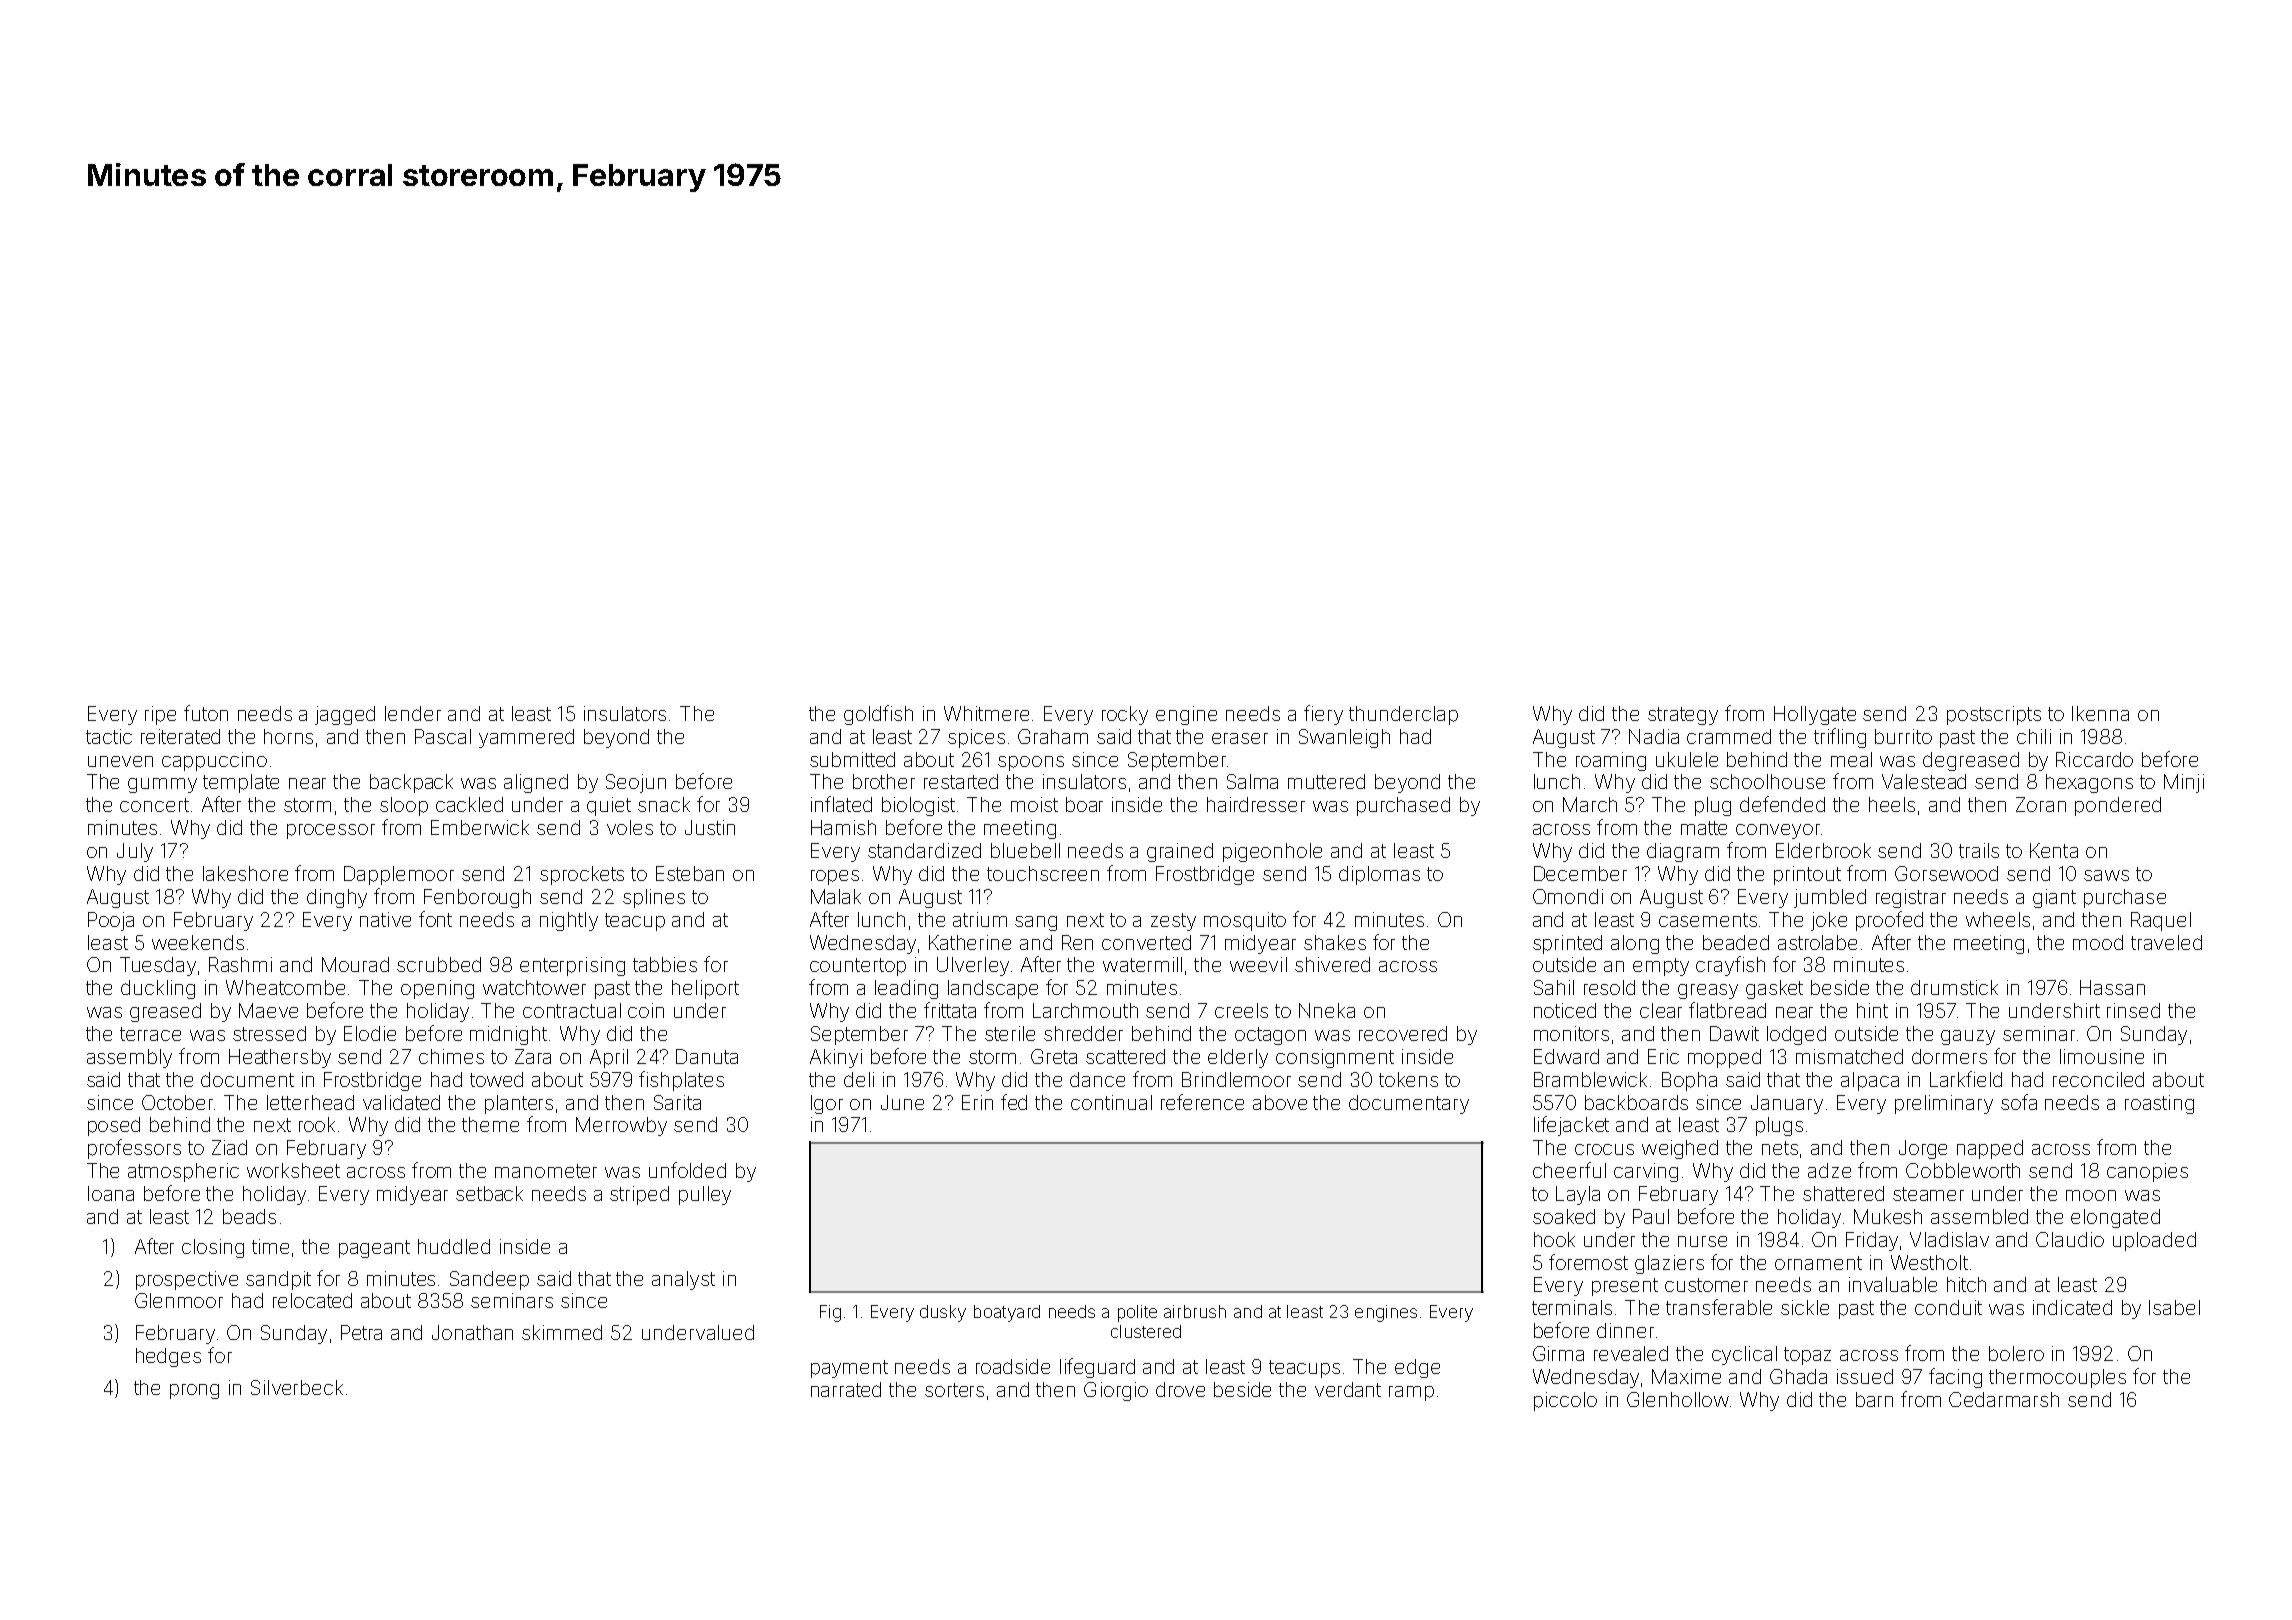 Image resolution: width=2292 pixels, height=1620 pixels. Describe the element at coordinates (177, 1102) in the page. I see `October` at that location.
